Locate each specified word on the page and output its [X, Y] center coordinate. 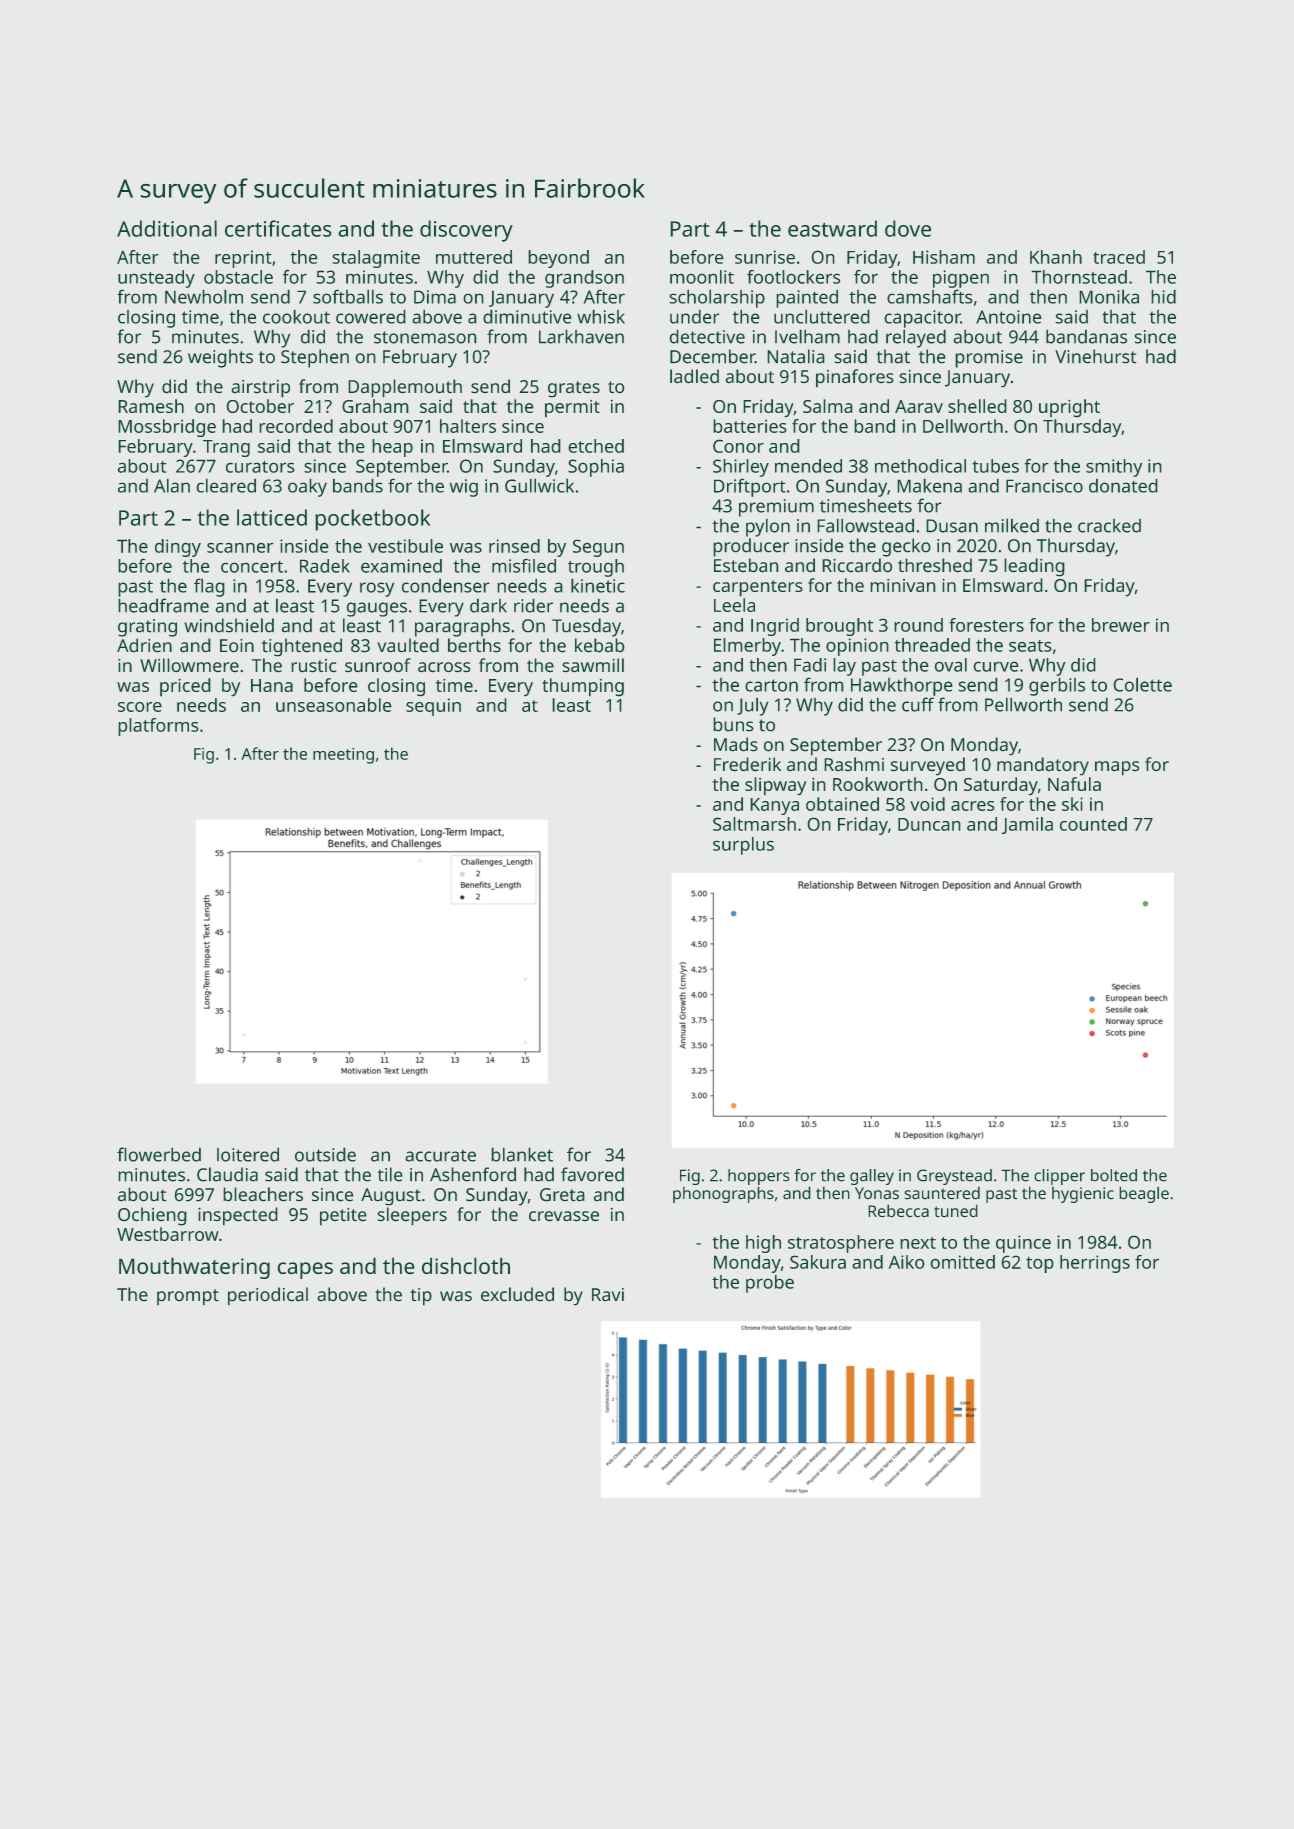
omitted [962, 1262]
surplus [743, 846]
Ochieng [152, 1216]
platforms [158, 727]
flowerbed [159, 1154]
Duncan [929, 824]
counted [1093, 824]
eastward [832, 228]
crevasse [564, 1216]
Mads [736, 744]
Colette [1142, 684]
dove [908, 228]
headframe [163, 605]
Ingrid [775, 627]
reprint [243, 259]
